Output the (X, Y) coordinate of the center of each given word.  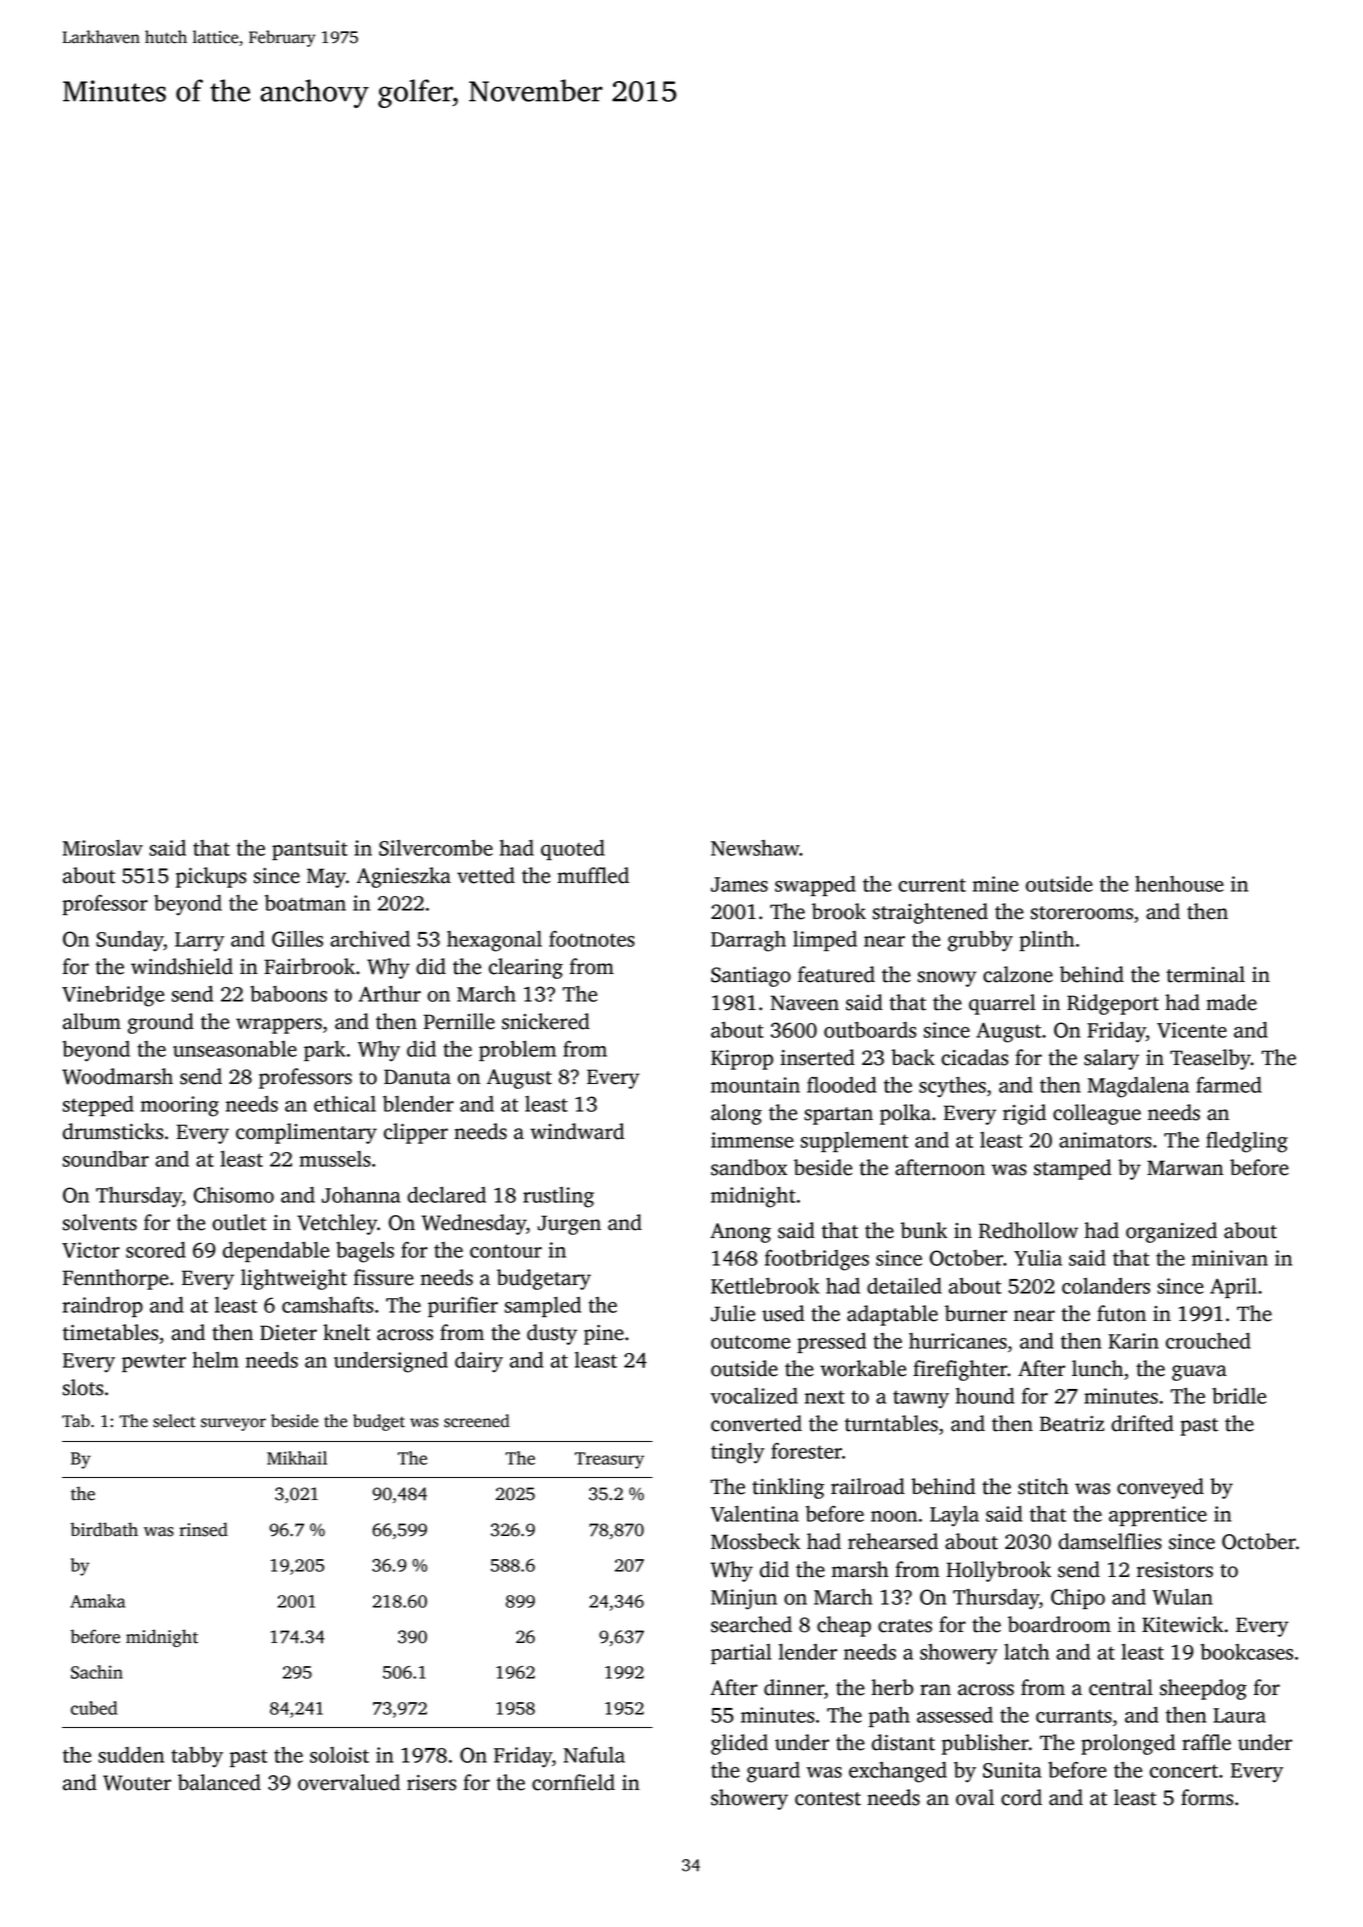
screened (477, 1421)
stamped (1072, 1169)
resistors (1175, 1570)
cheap (844, 1626)
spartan (838, 1116)
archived (370, 939)
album (92, 1021)
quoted (573, 850)
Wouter (137, 1783)
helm (216, 1360)
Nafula (594, 1755)
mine (996, 884)
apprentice (1158, 1516)
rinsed (203, 1529)
